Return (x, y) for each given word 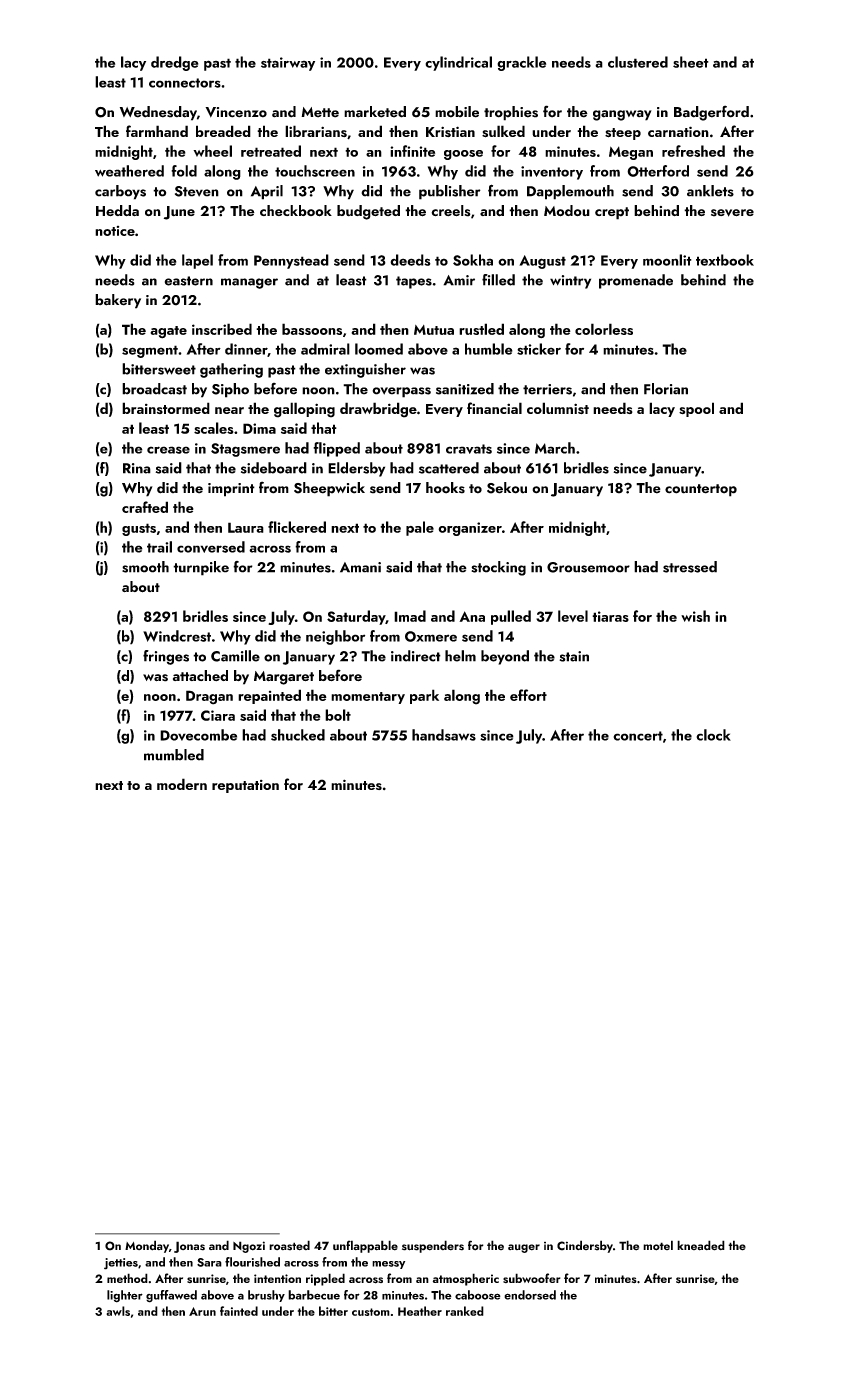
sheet (691, 62)
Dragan (209, 697)
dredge (175, 63)
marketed (375, 112)
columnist (558, 408)
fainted (239, 1311)
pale (420, 528)
